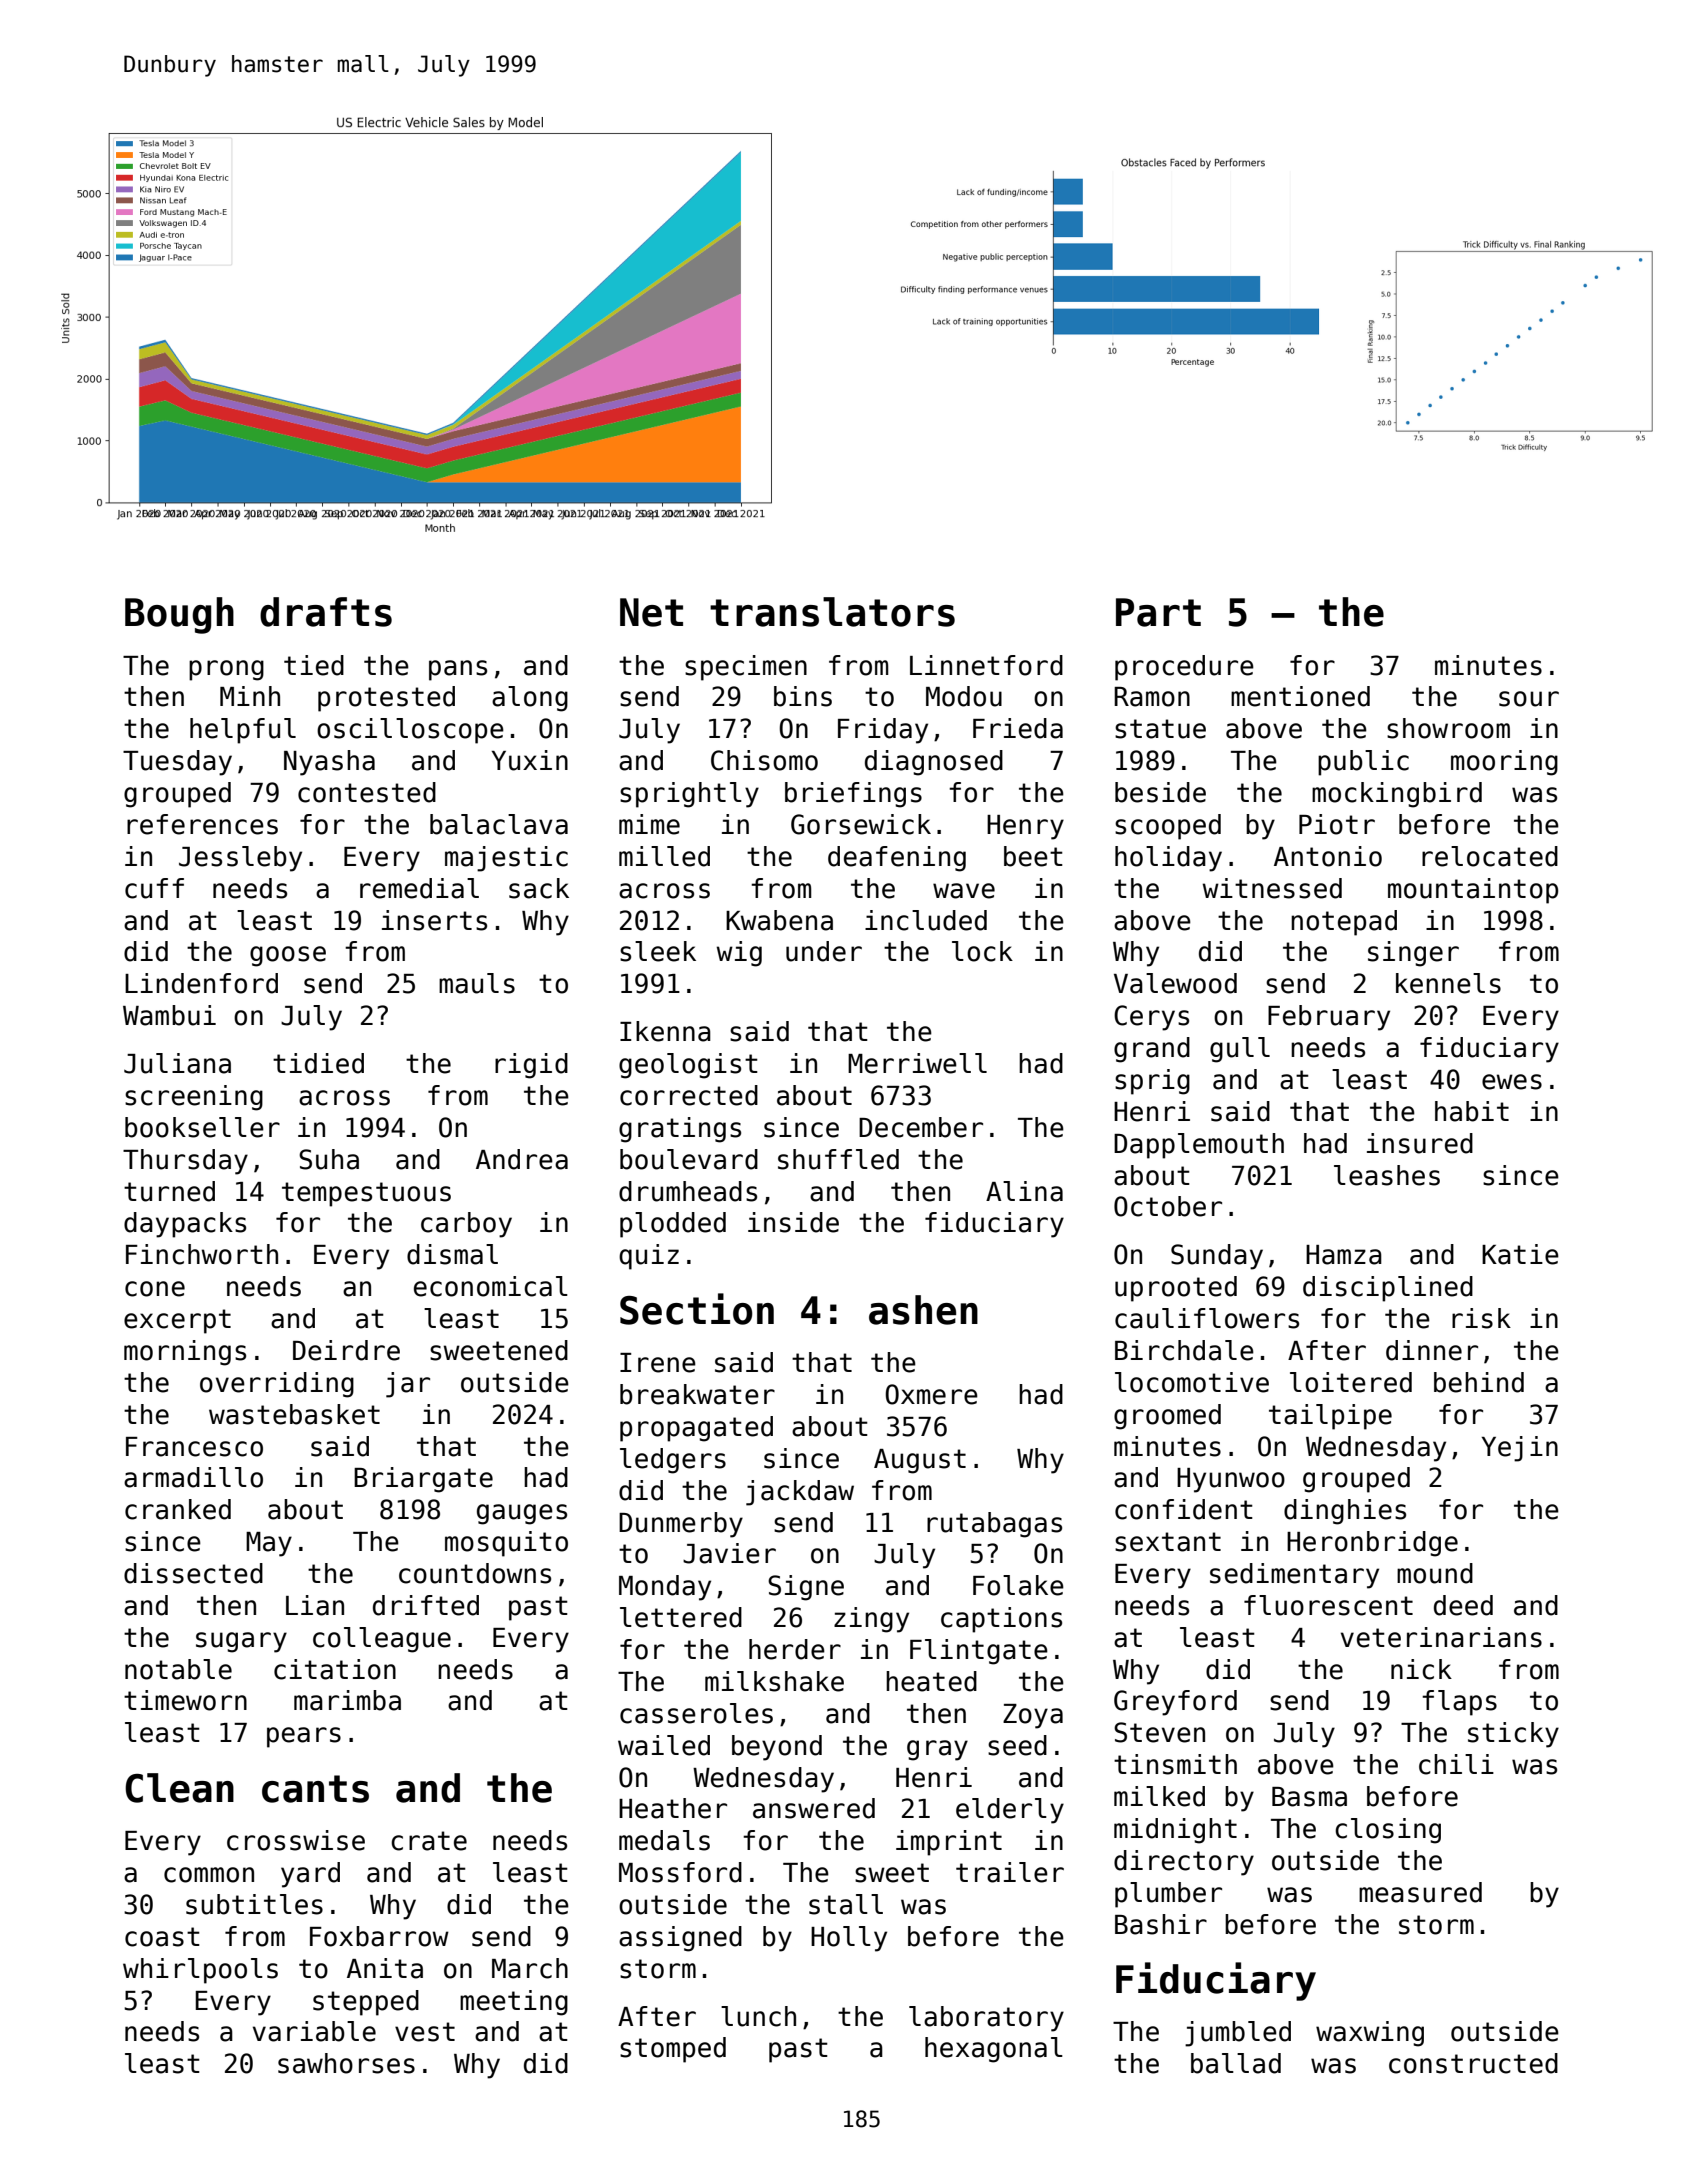 Image resolution: width=1683 pixels, height=2178 pixels. What do you see at coordinates (310, 1875) in the document?
I see `yard` at bounding box center [310, 1875].
